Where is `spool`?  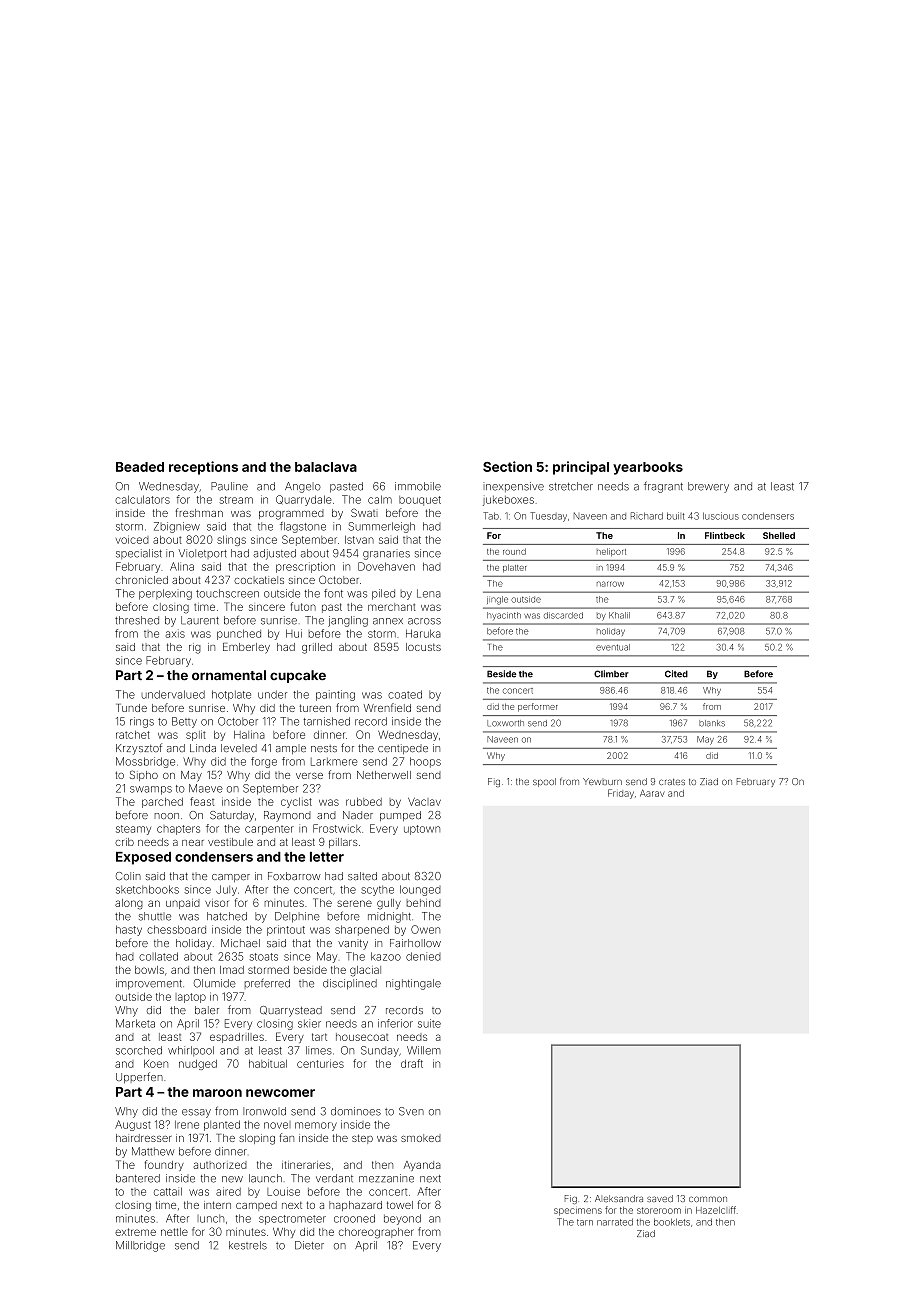
spool is located at coordinates (544, 782).
